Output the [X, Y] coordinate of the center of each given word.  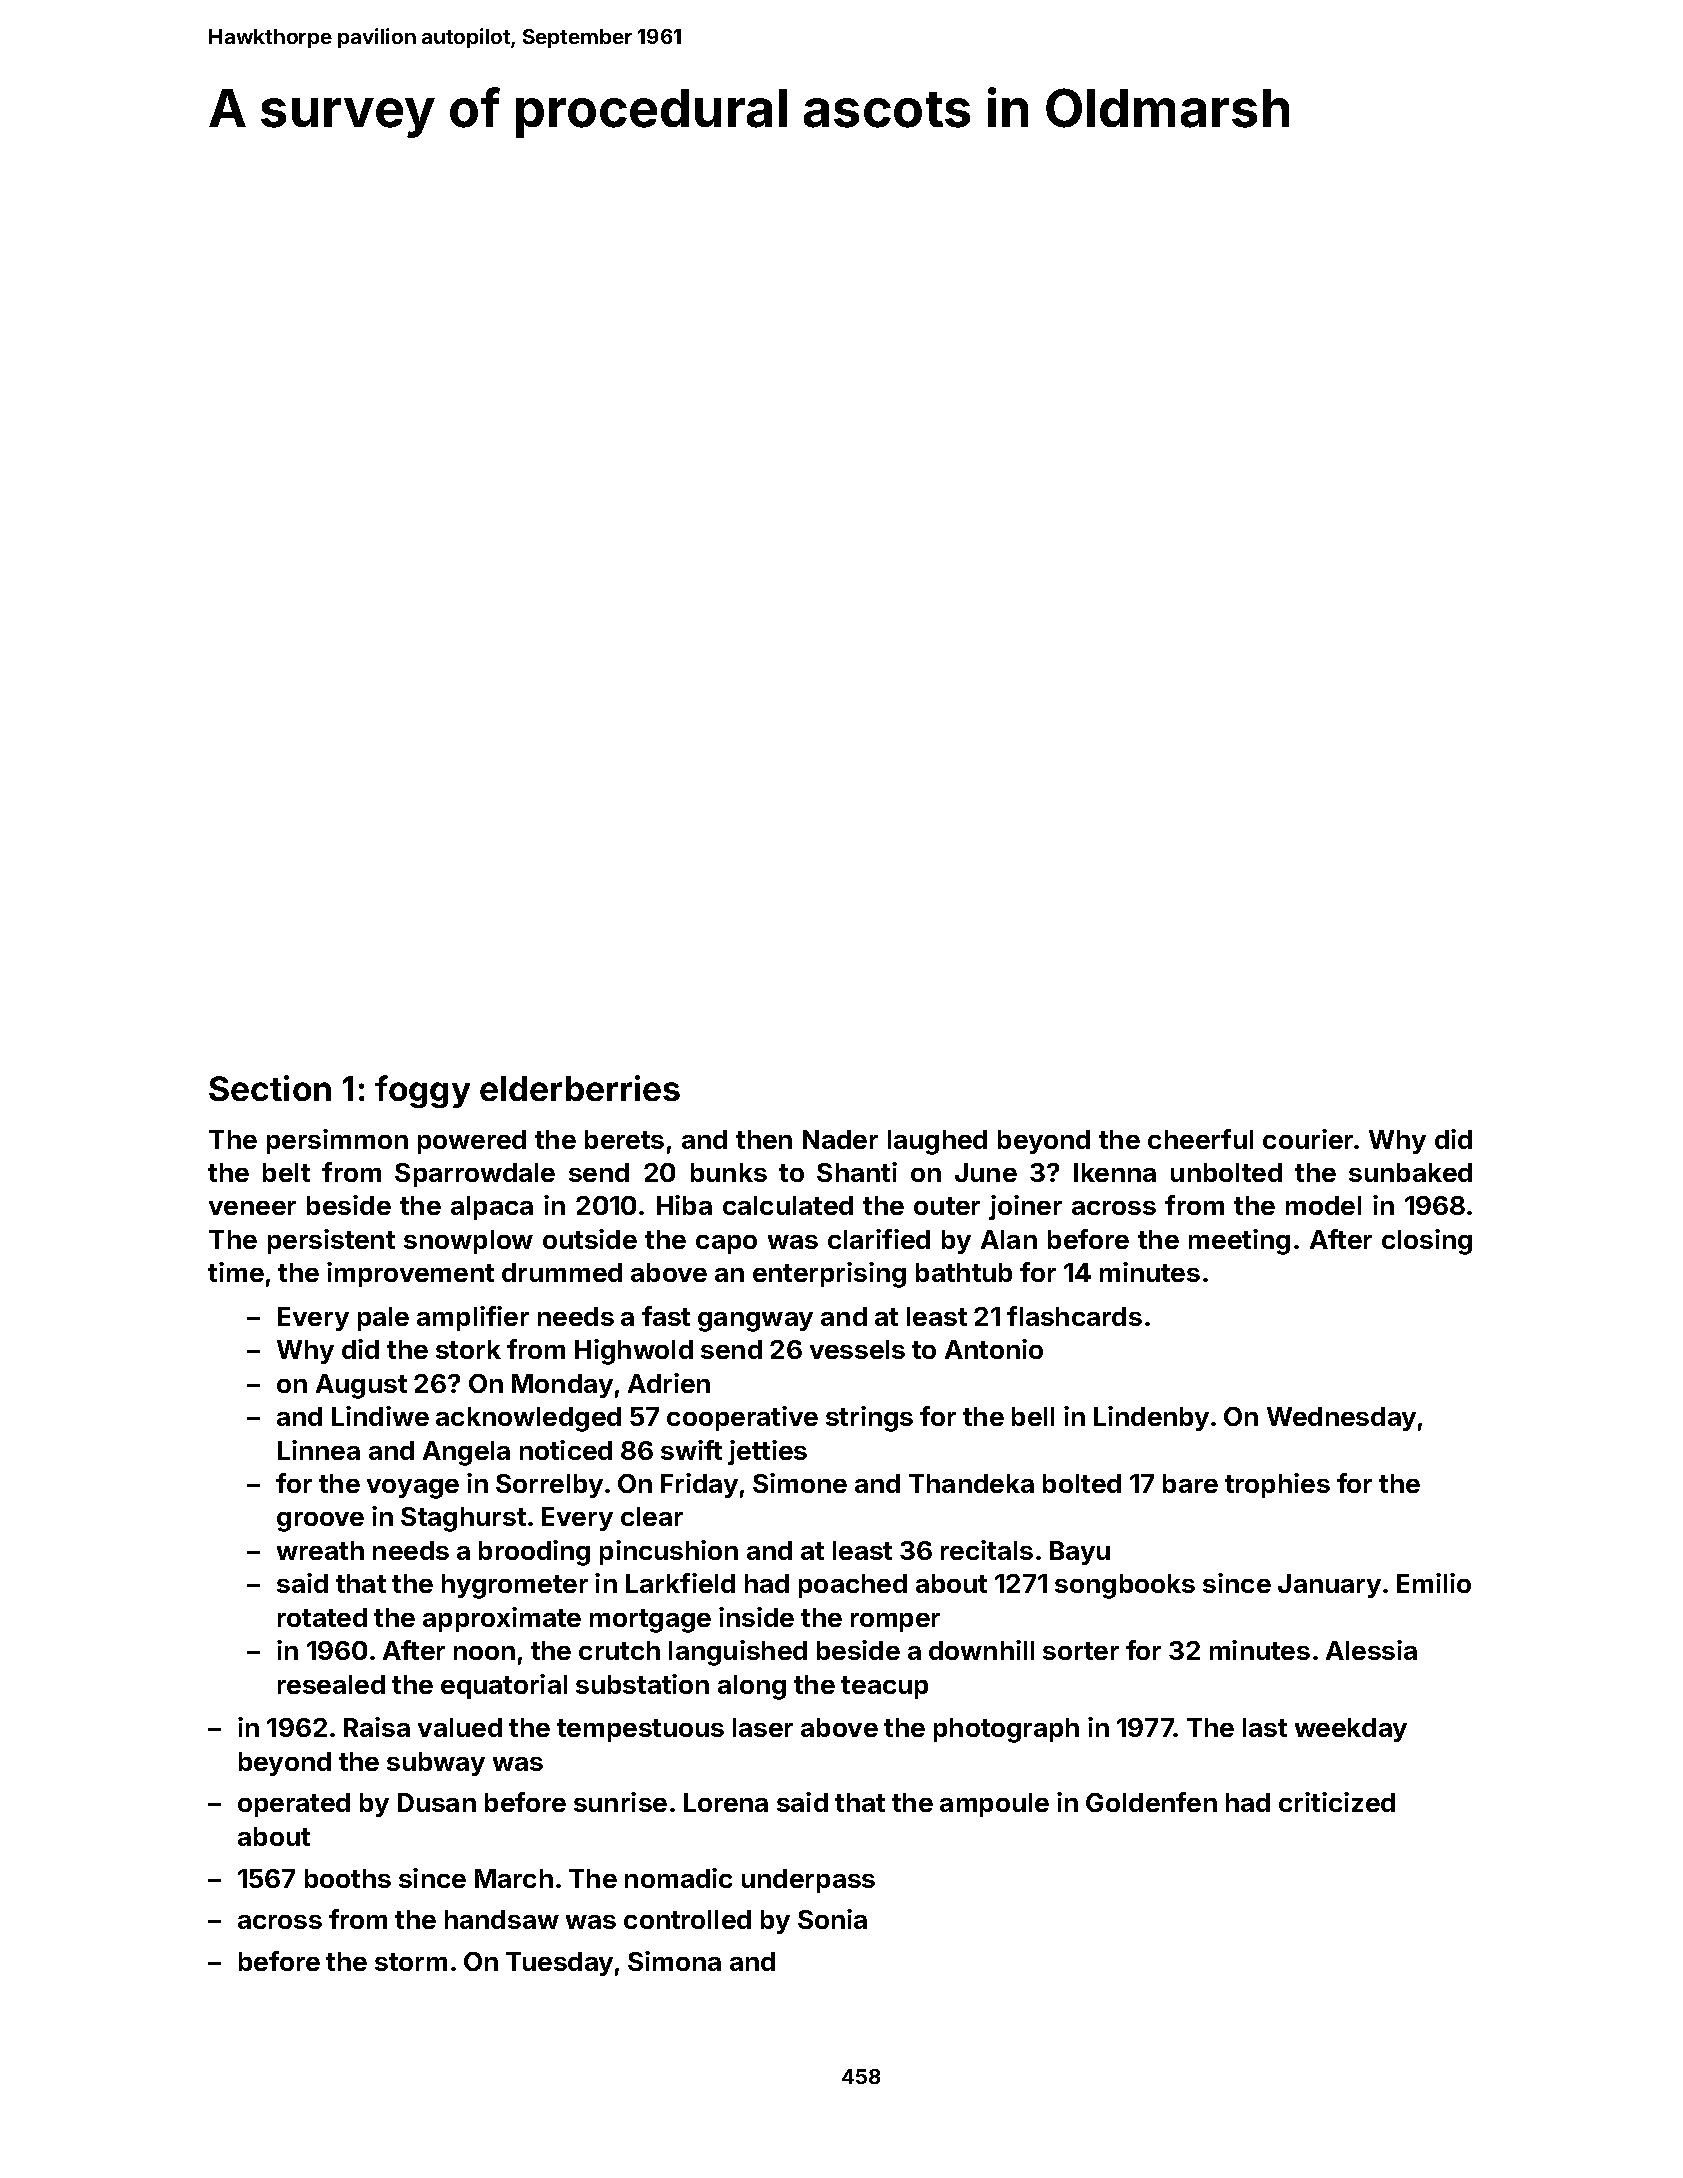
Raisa [377, 1727]
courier [1308, 1139]
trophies [1277, 1485]
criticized [1337, 1802]
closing [1427, 1242]
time [236, 1272]
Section [270, 1088]
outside [590, 1239]
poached [853, 1586]
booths [348, 1878]
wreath [320, 1550]
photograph [1006, 1730]
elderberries [580, 1088]
